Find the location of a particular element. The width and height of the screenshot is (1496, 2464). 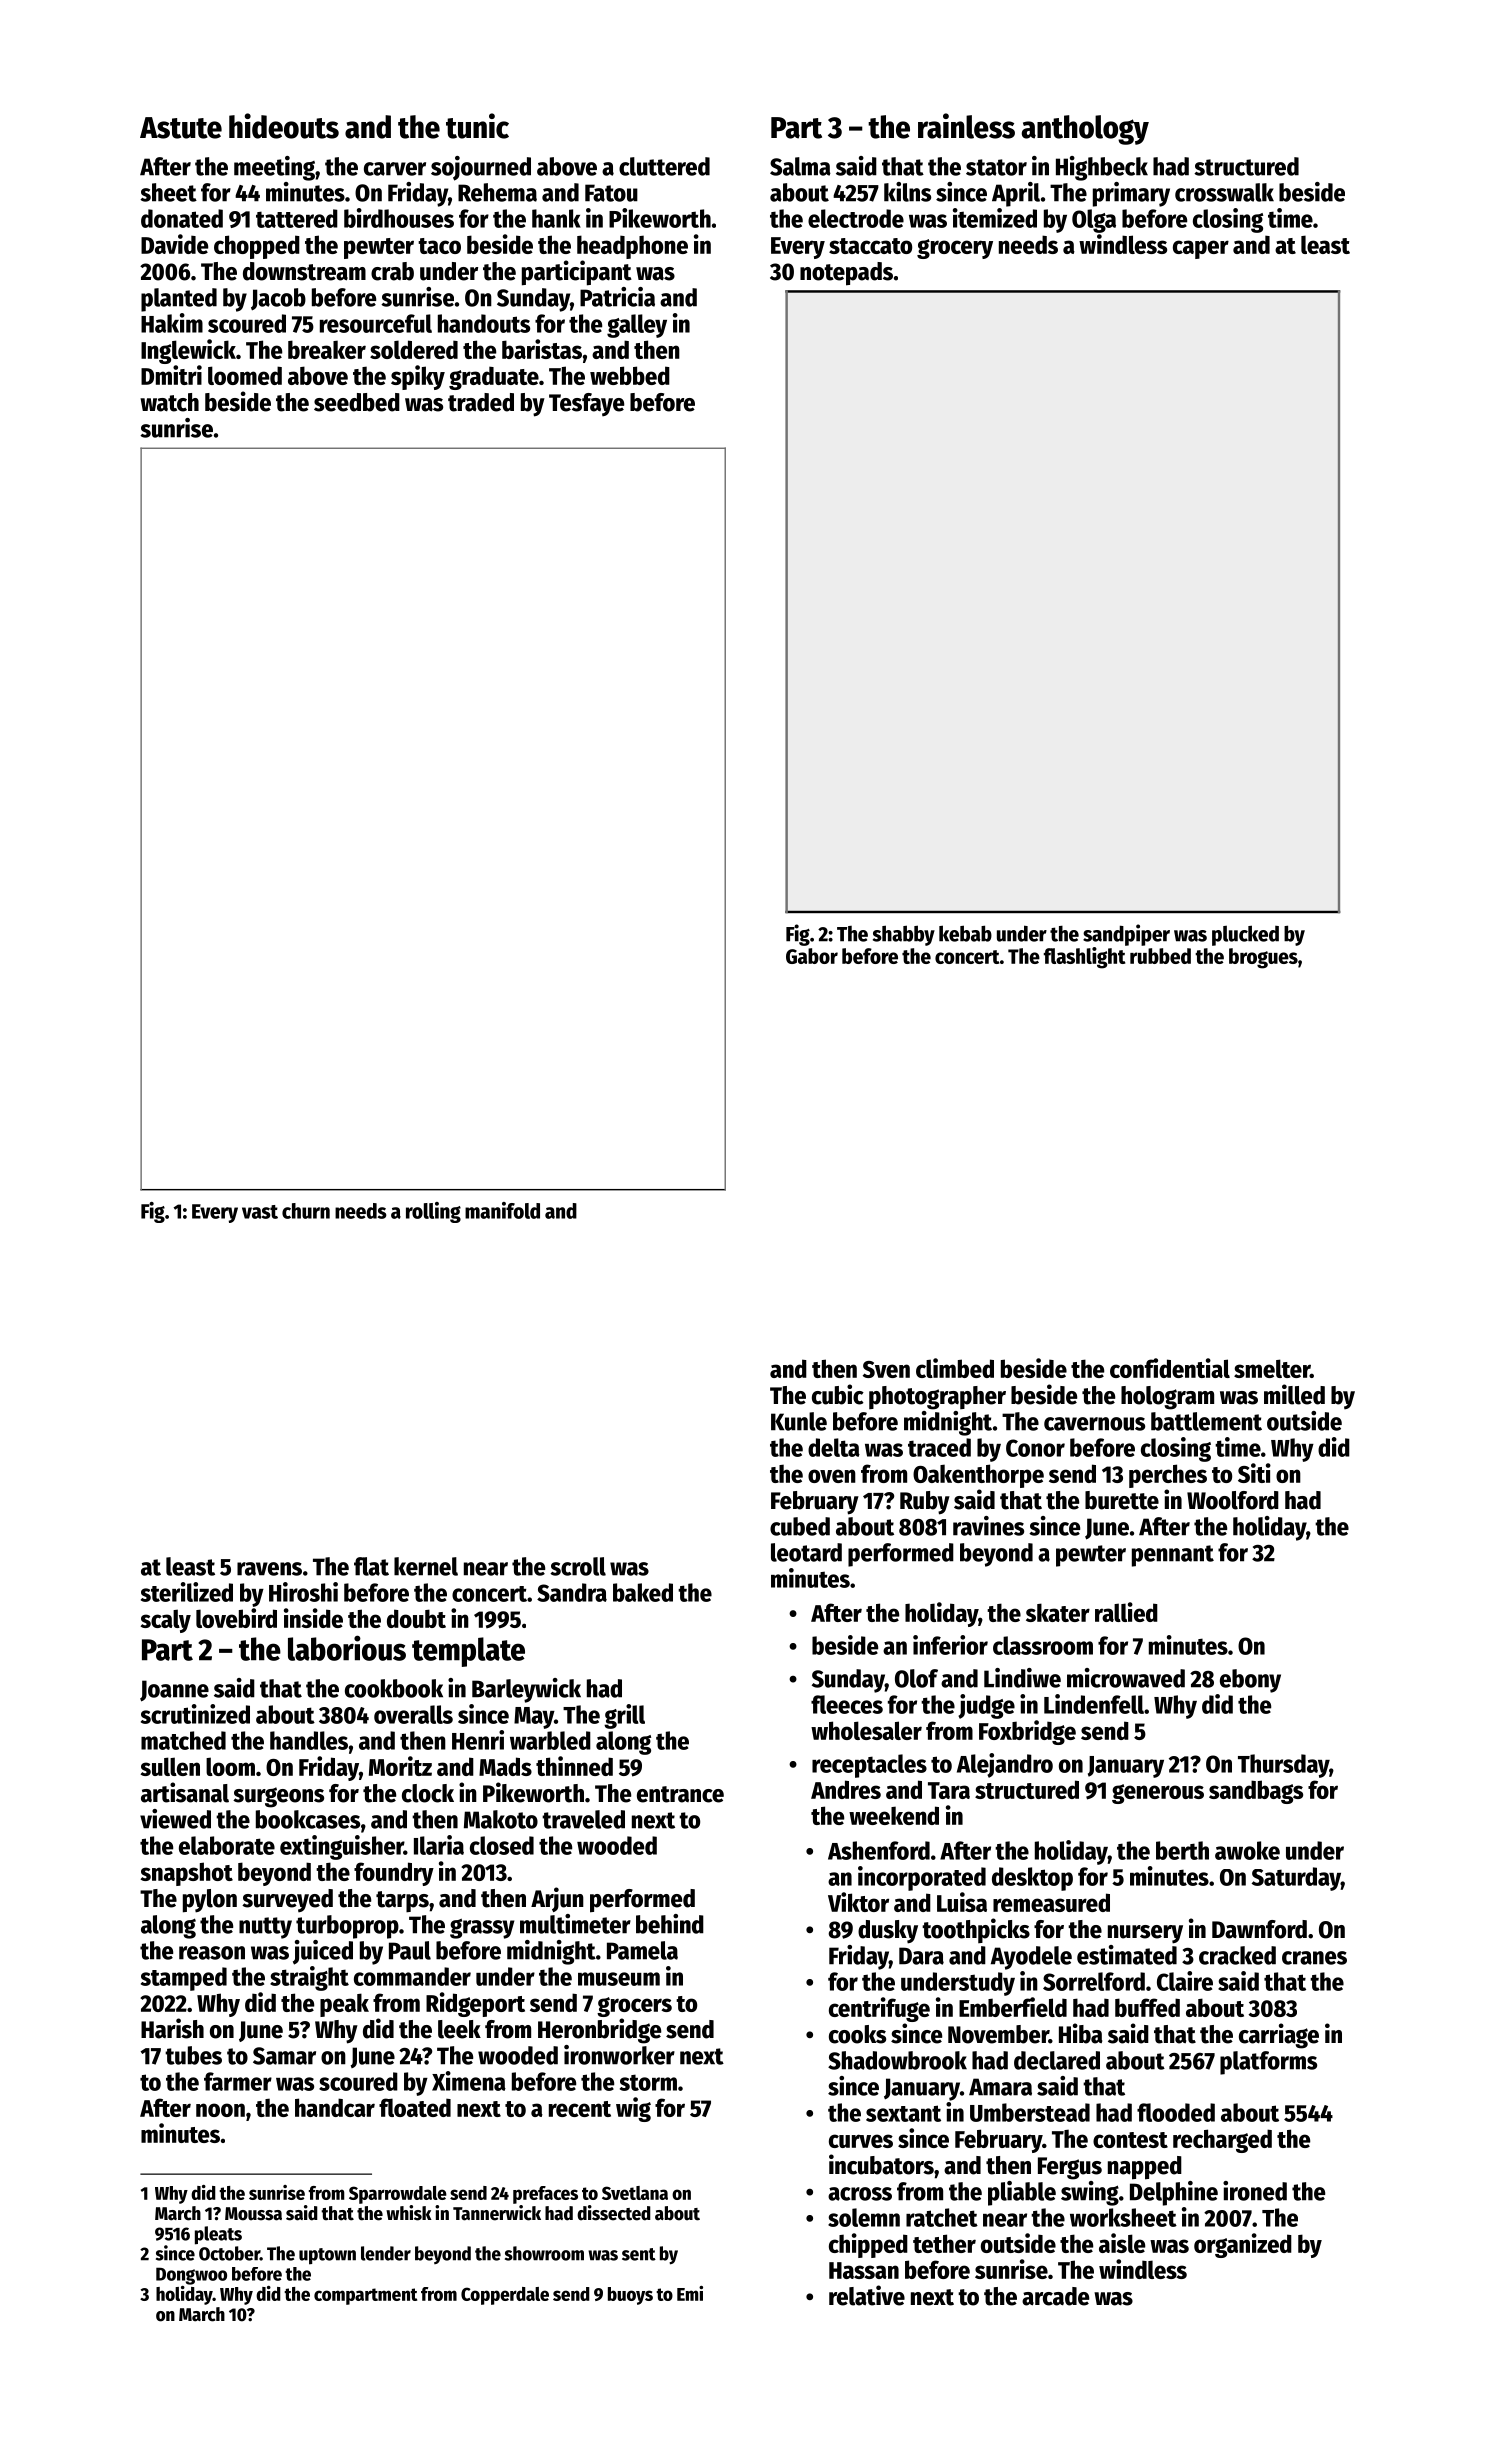

manifold is located at coordinates (502, 1210).
